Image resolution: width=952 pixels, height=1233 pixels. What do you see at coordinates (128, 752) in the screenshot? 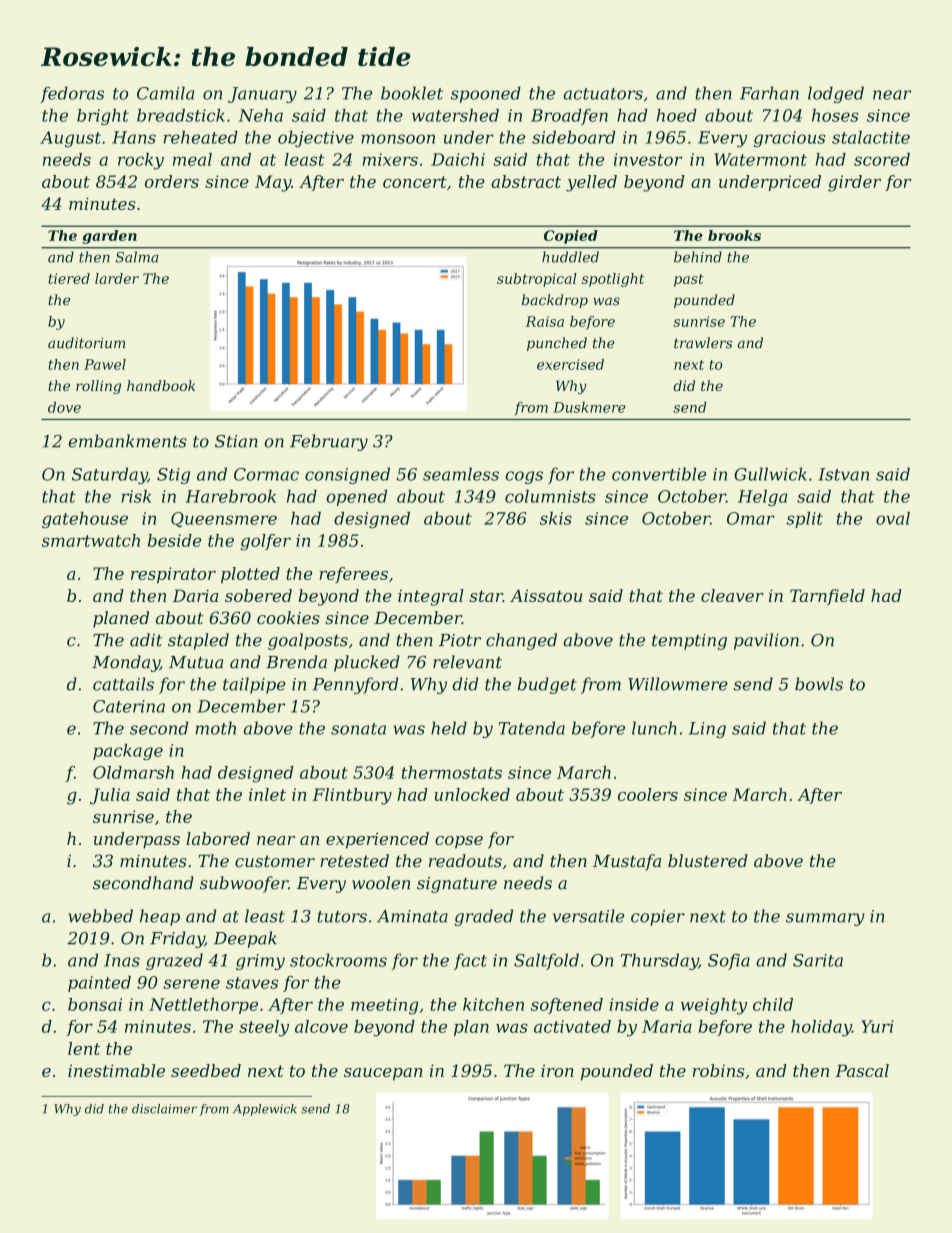
I see `package` at bounding box center [128, 752].
